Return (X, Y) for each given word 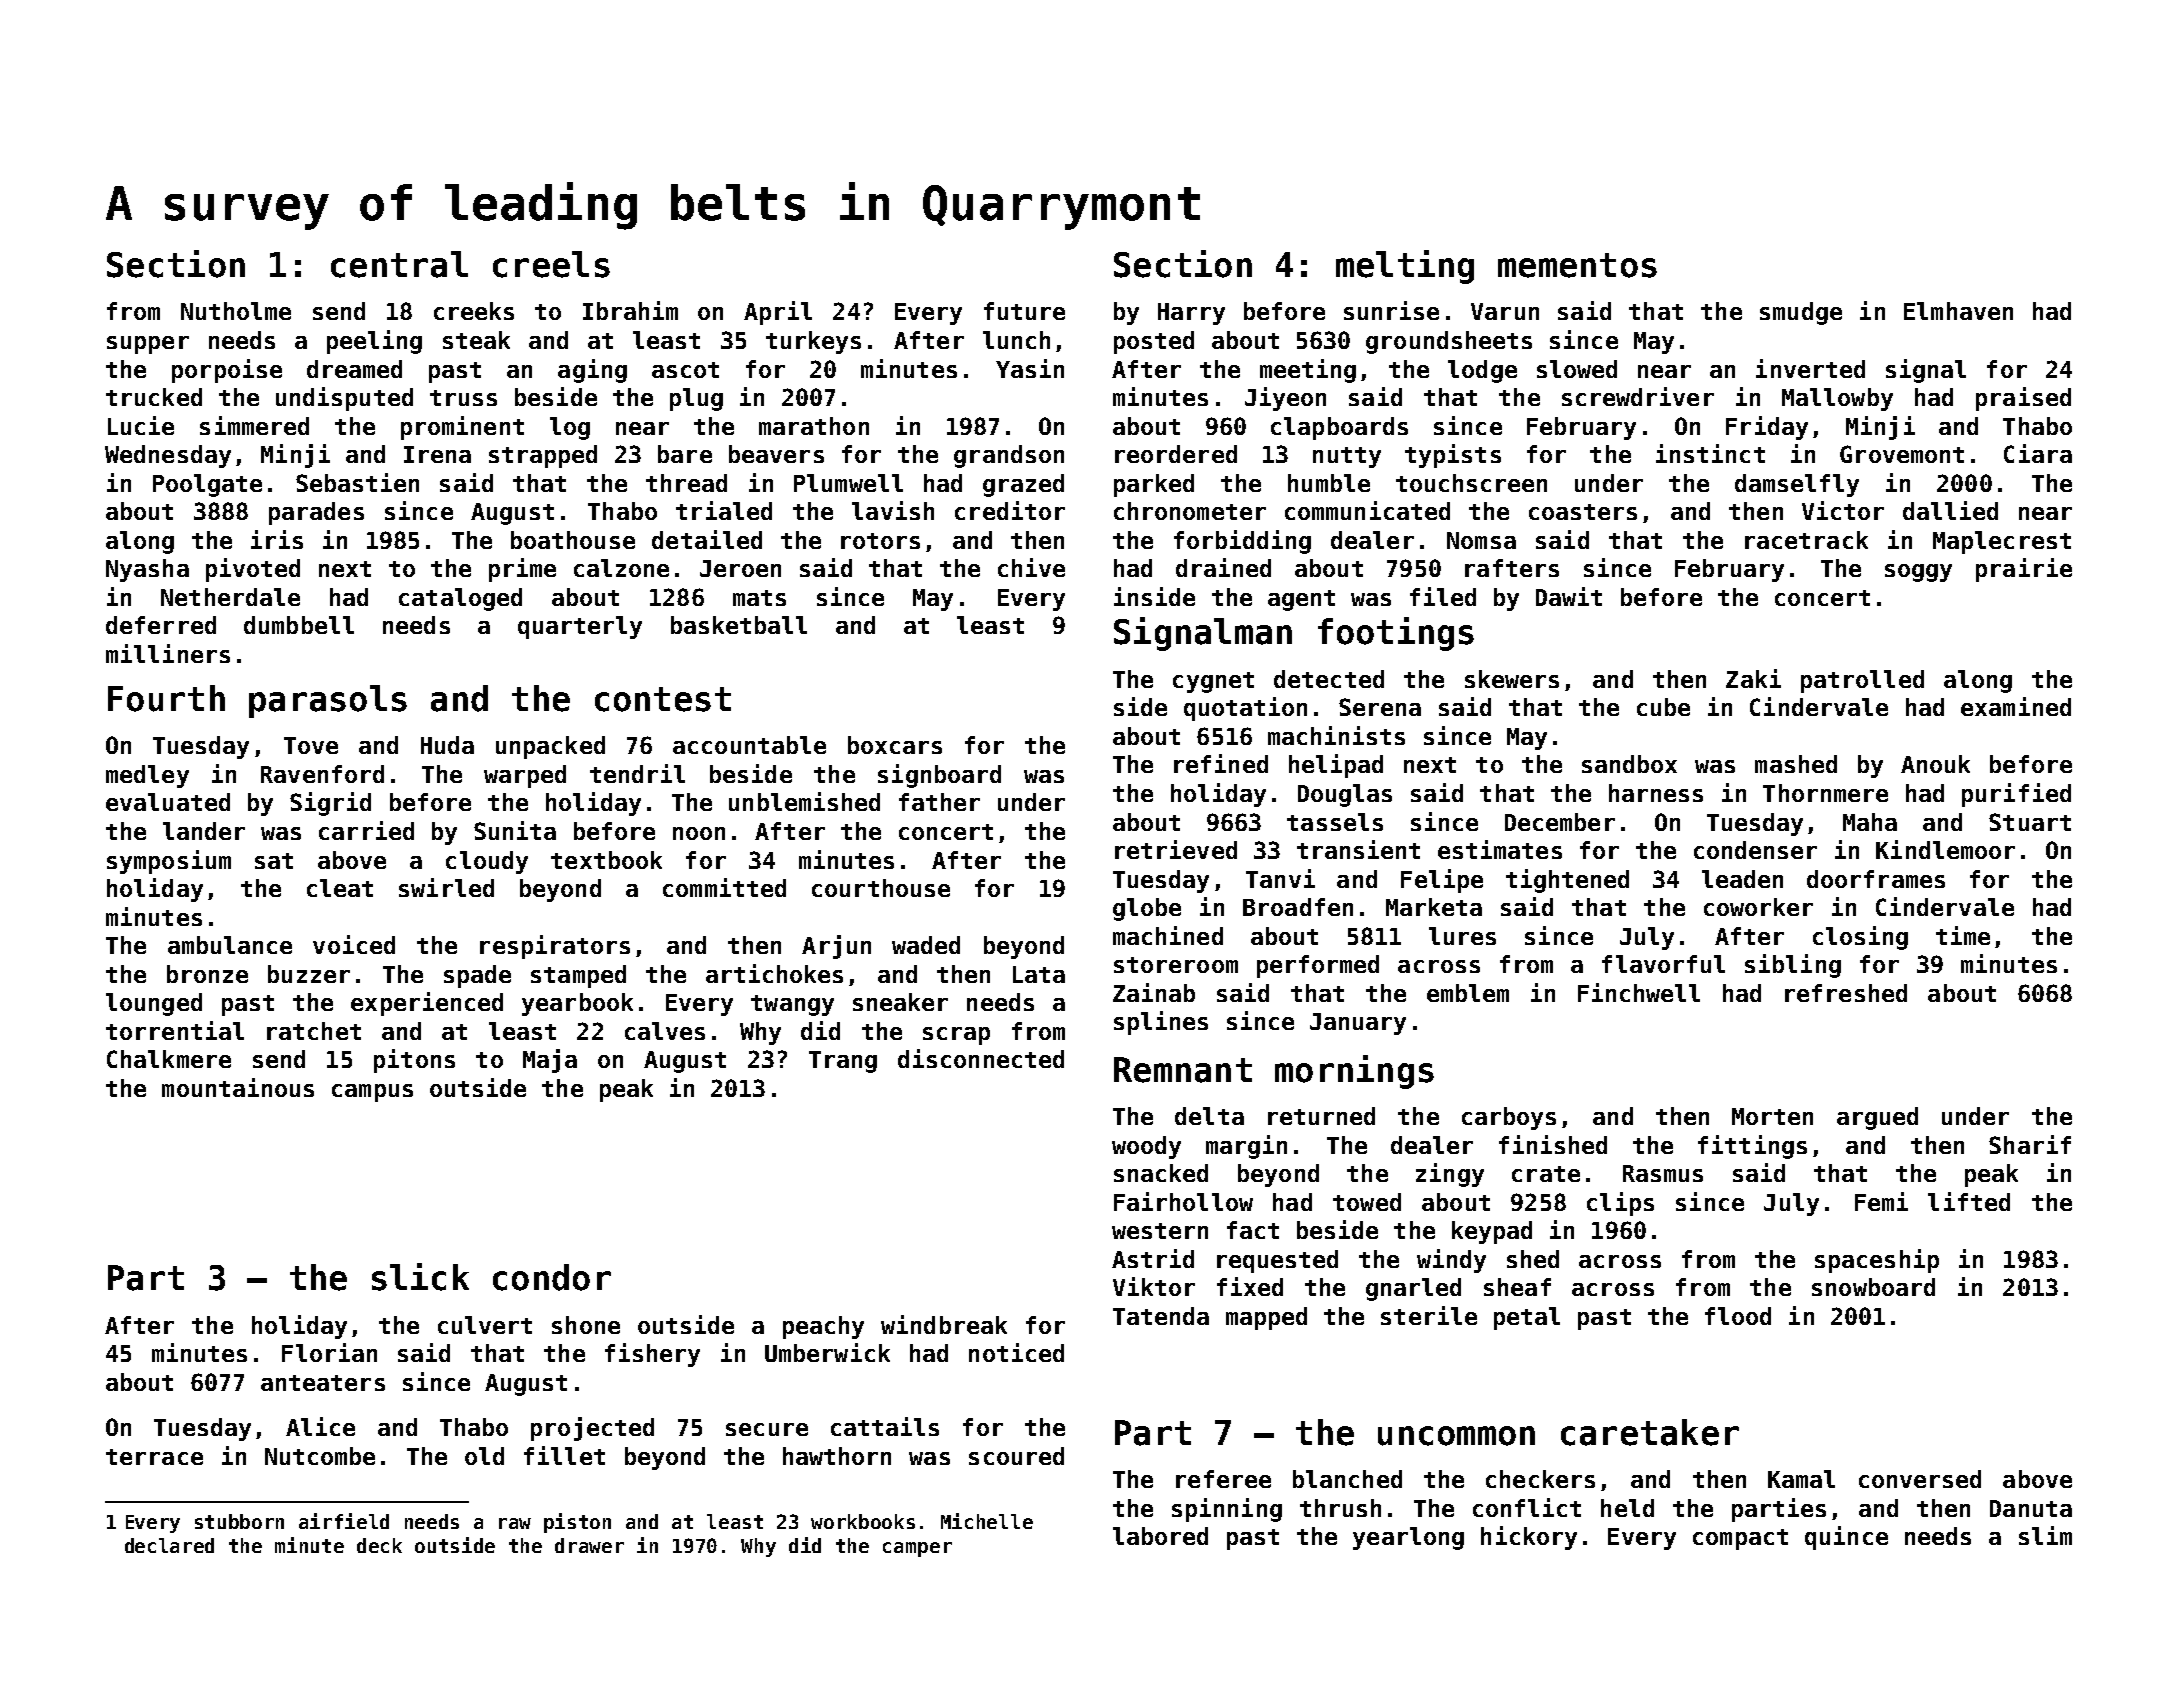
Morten (1772, 1116)
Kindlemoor (1945, 849)
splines (1161, 1023)
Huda (447, 745)
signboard (939, 776)
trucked (154, 397)
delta (1209, 1116)
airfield (344, 1521)
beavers (776, 454)
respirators (555, 947)
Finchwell (1639, 992)
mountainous (238, 1087)
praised (2023, 399)
